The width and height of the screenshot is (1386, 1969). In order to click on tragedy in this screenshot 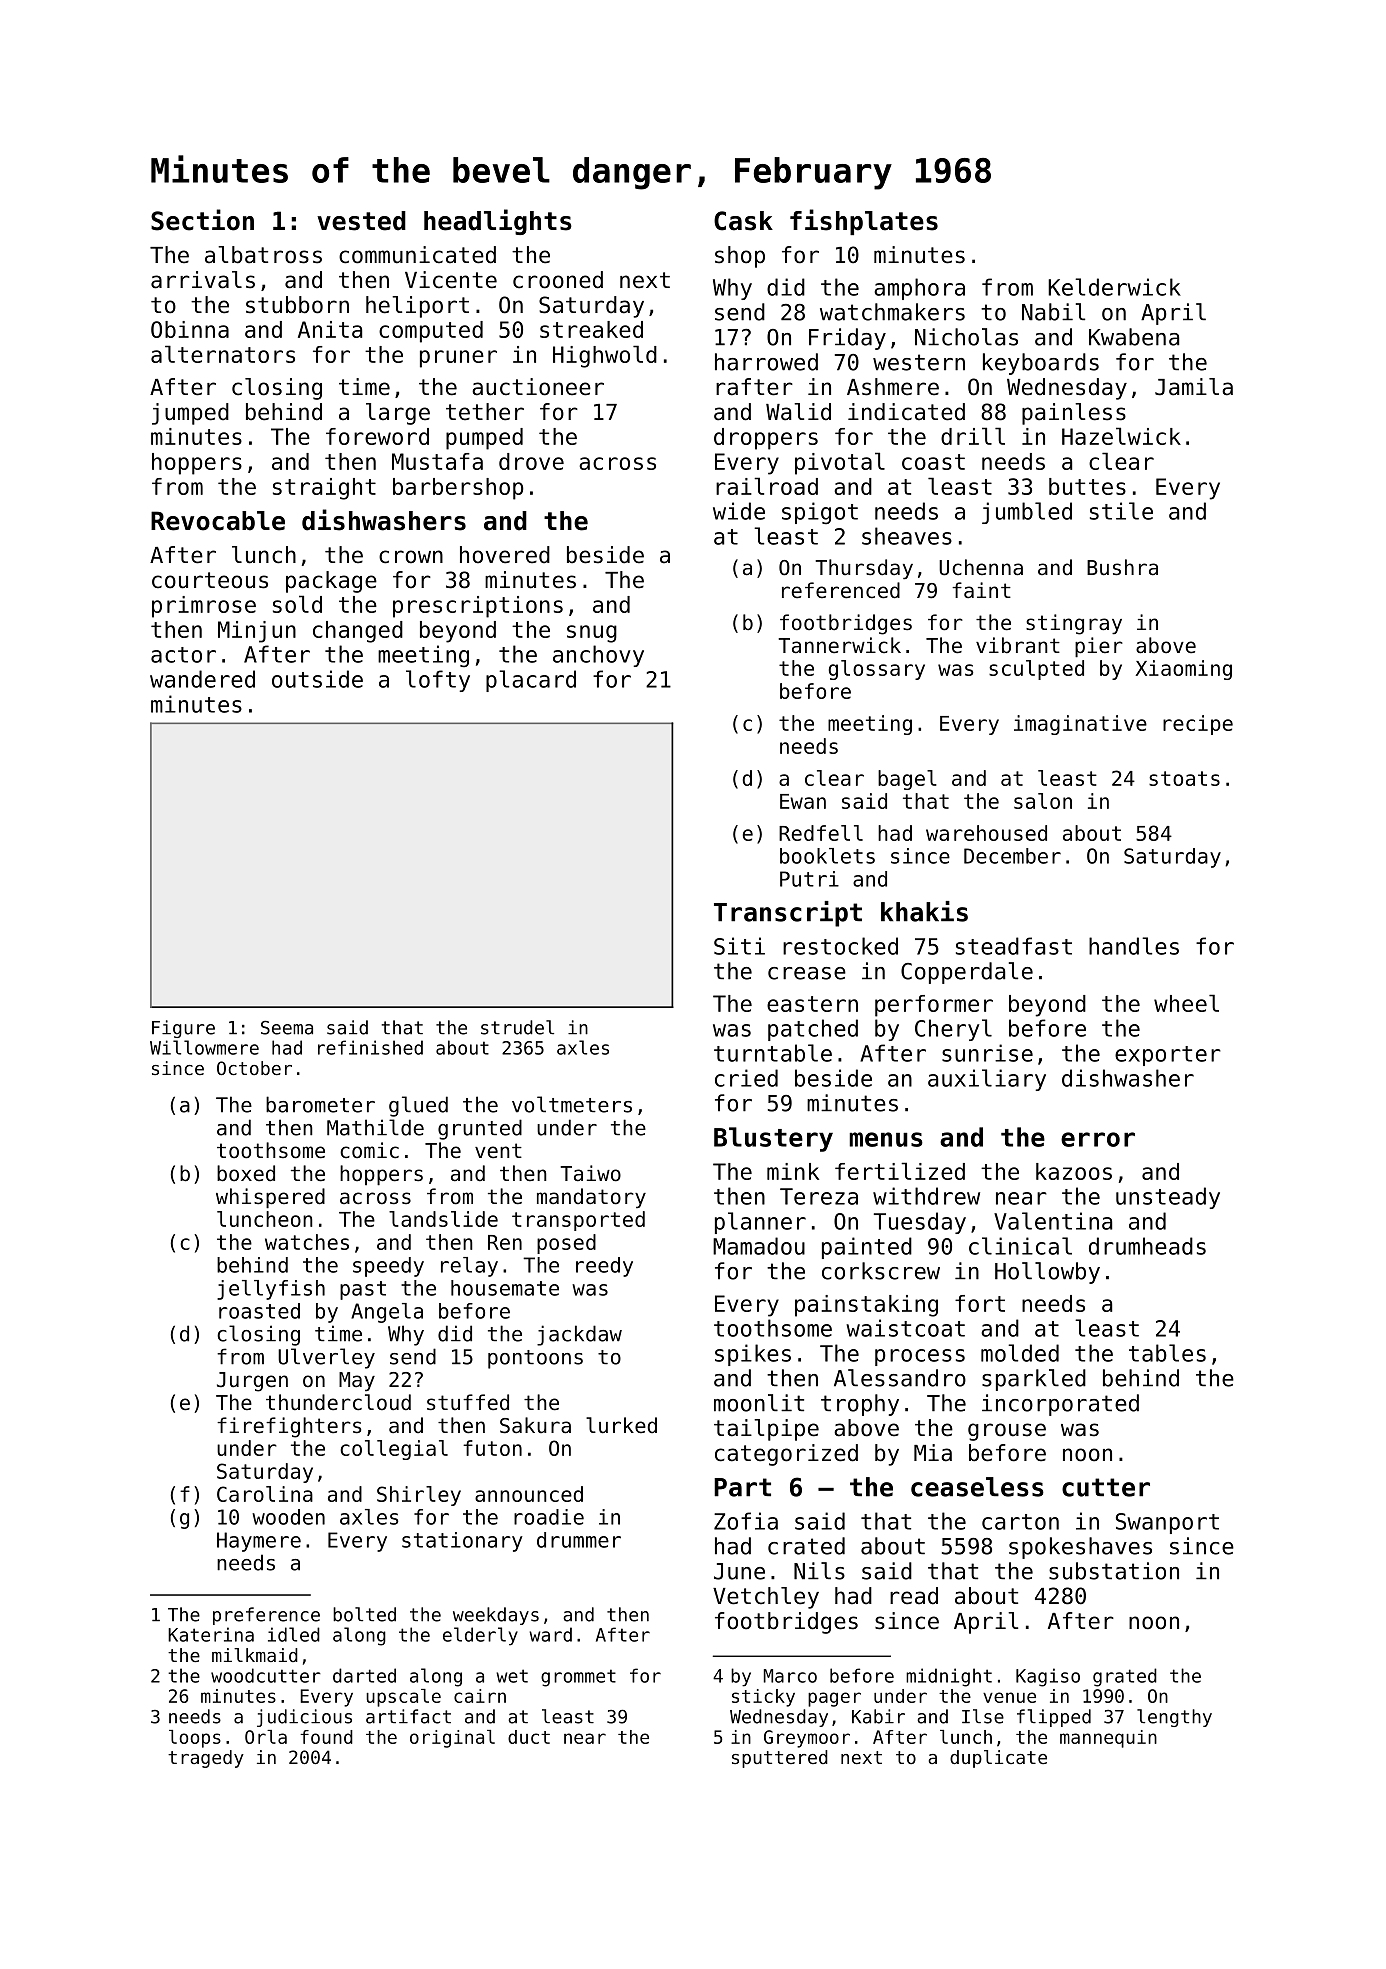, I will do `click(206, 1759)`.
